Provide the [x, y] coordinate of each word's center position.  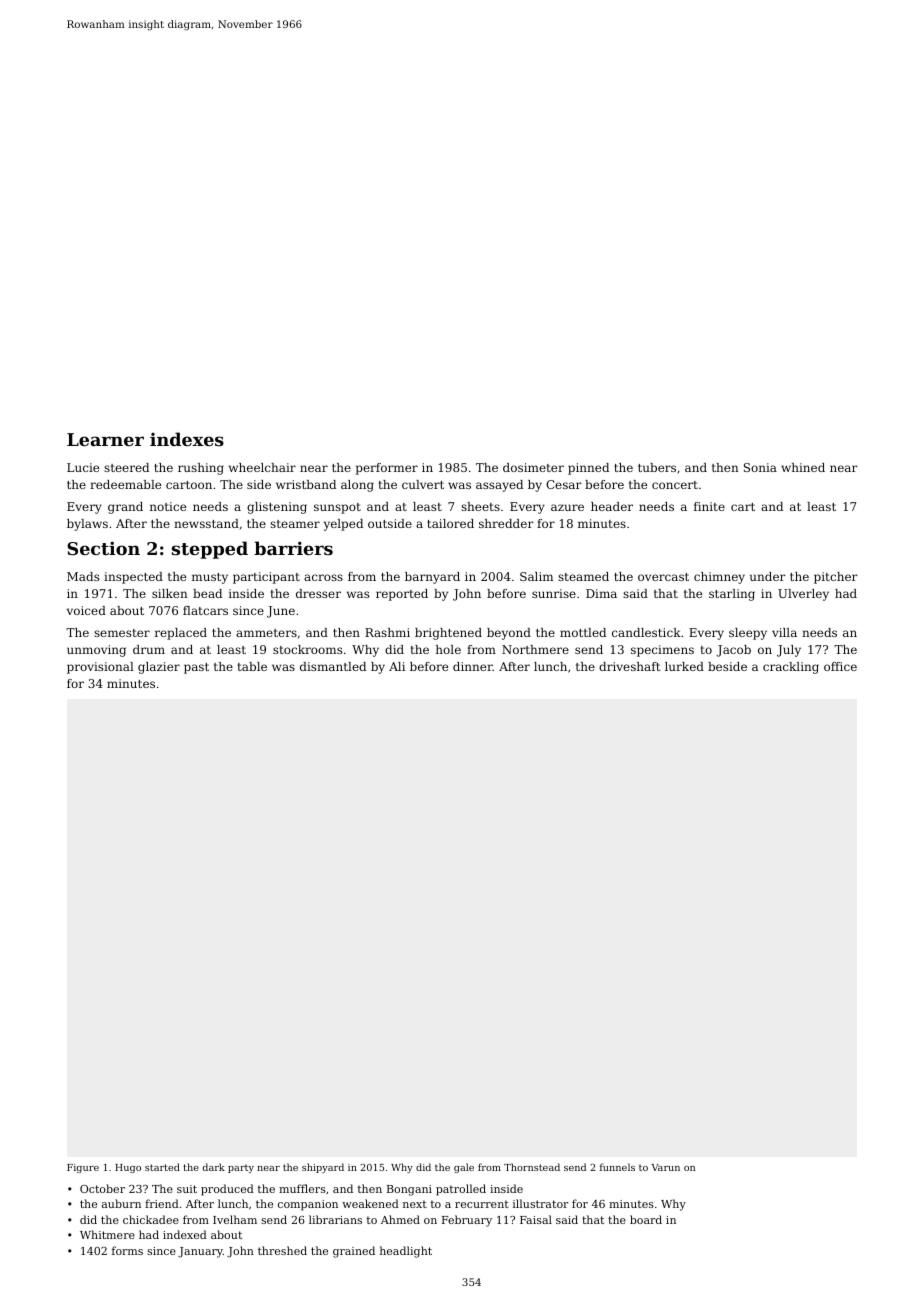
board [646, 1219]
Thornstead [532, 1167]
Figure [83, 1168]
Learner [105, 439]
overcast [663, 577]
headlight [406, 1252]
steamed [583, 576]
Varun [666, 1167]
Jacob [733, 651]
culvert [423, 484]
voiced [86, 610]
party [241, 1168]
